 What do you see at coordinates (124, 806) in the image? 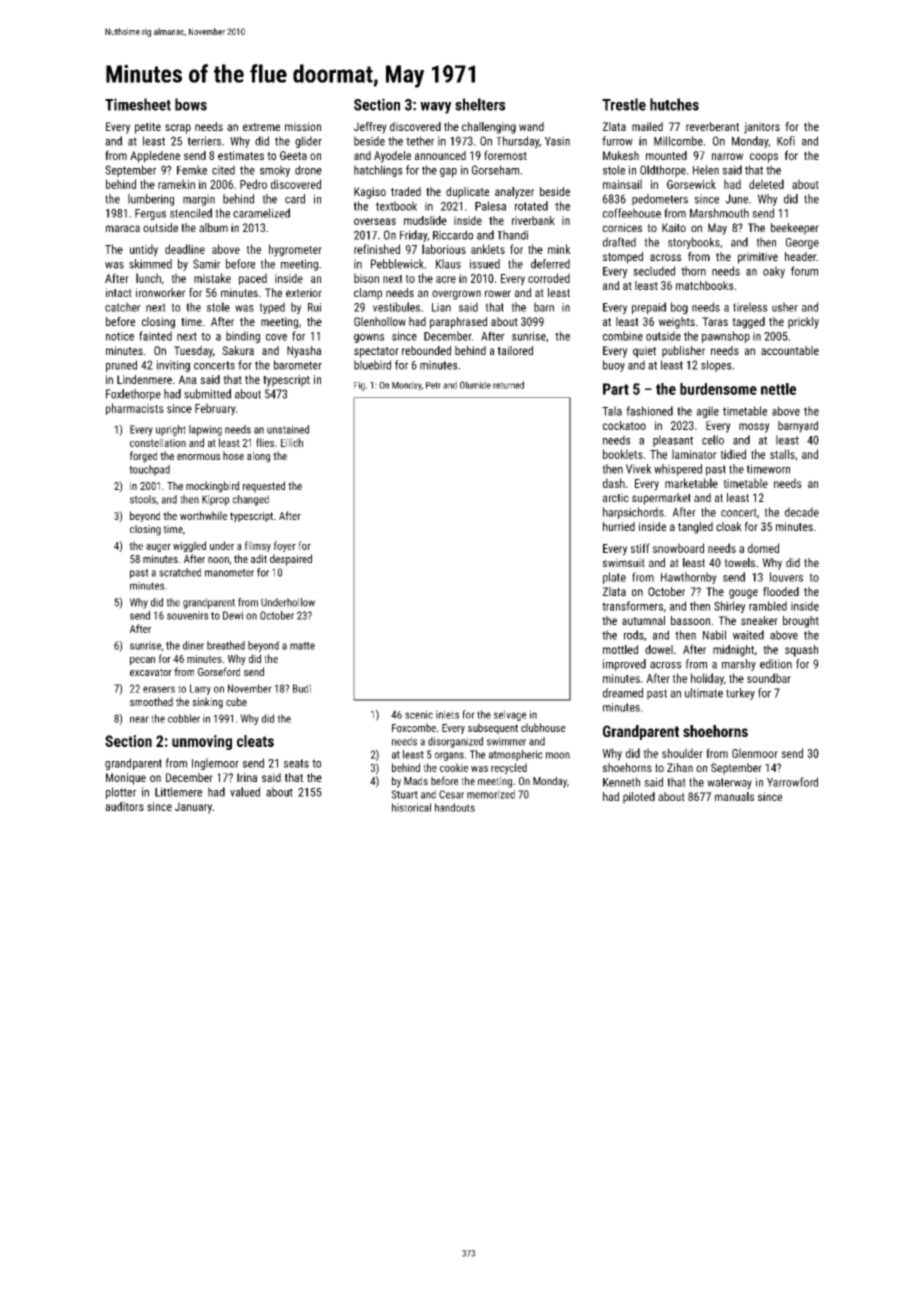
I see `auditors` at bounding box center [124, 806].
